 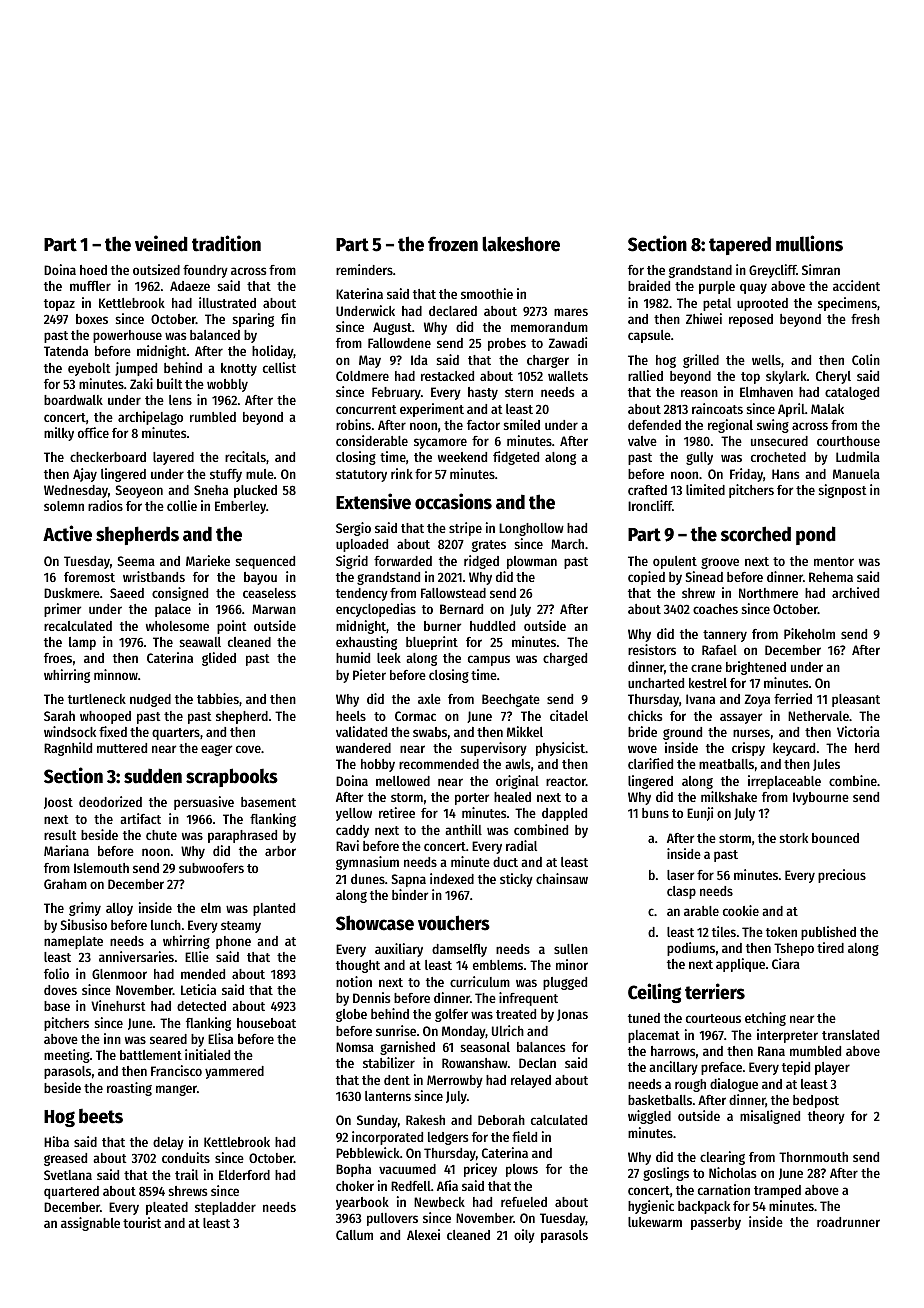 I want to click on smoothie, so click(x=487, y=293).
